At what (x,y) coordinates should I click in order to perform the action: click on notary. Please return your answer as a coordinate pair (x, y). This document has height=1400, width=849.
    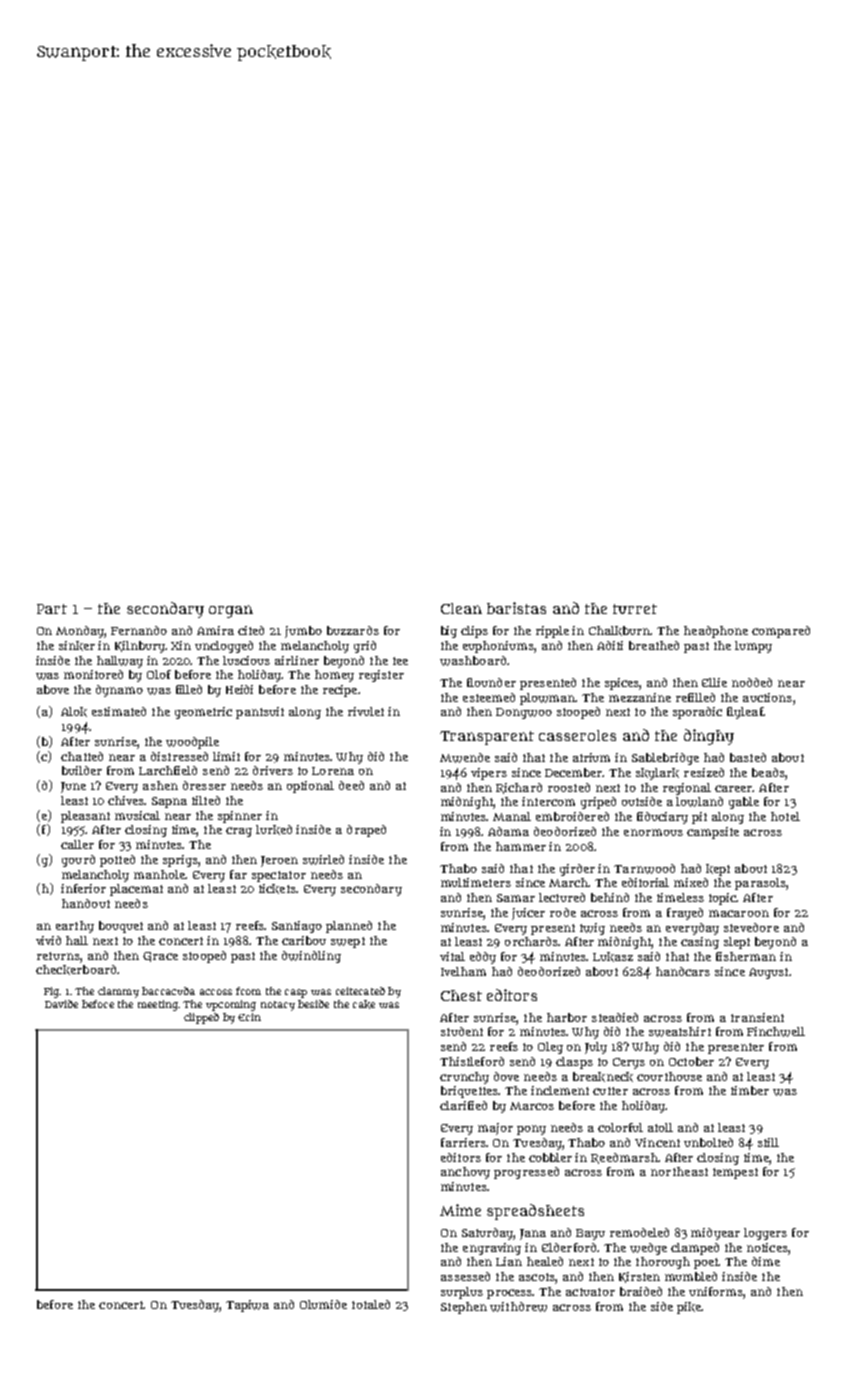
    Looking at the image, I should click on (278, 1006).
